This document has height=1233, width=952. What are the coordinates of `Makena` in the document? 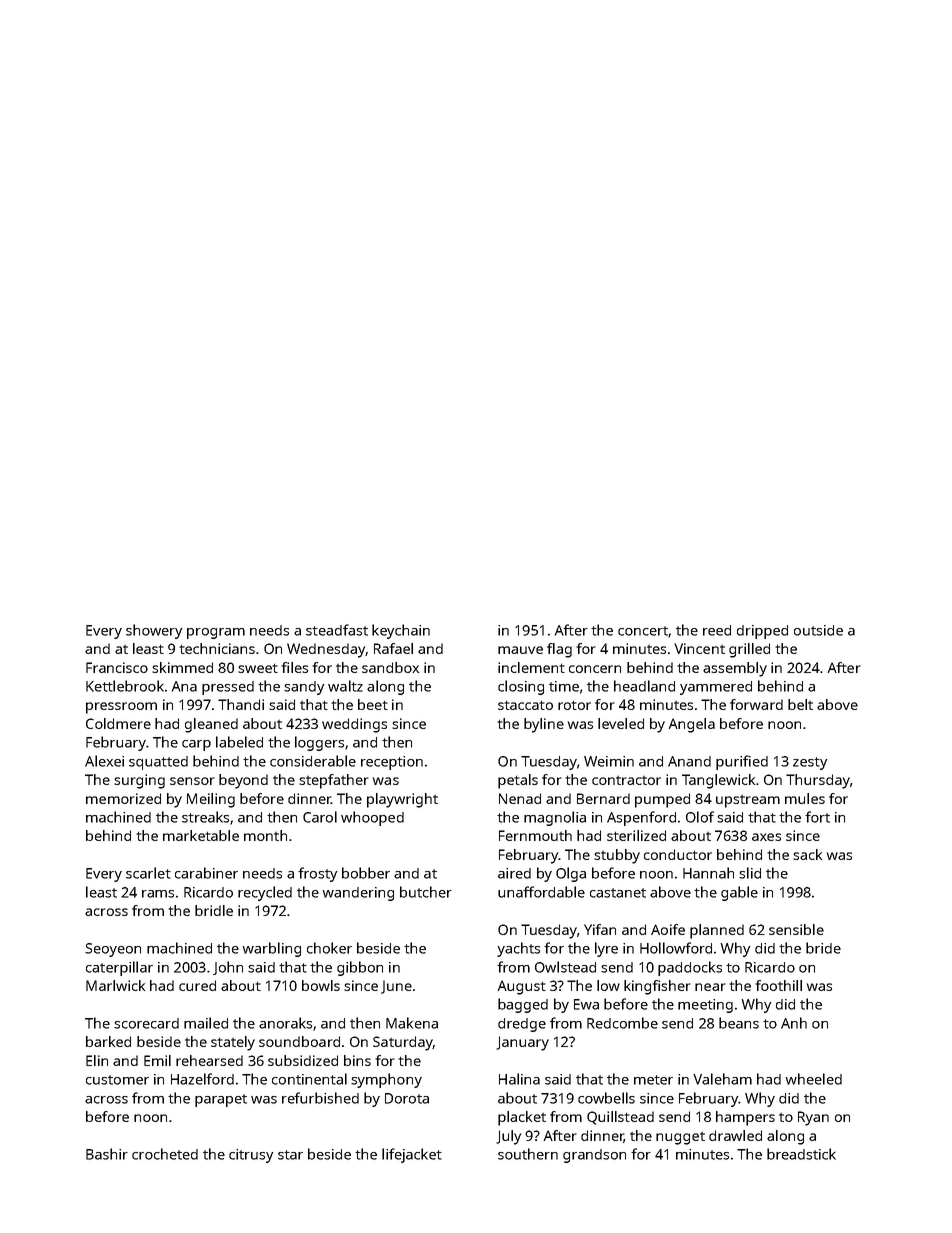 It's located at (412, 1023).
